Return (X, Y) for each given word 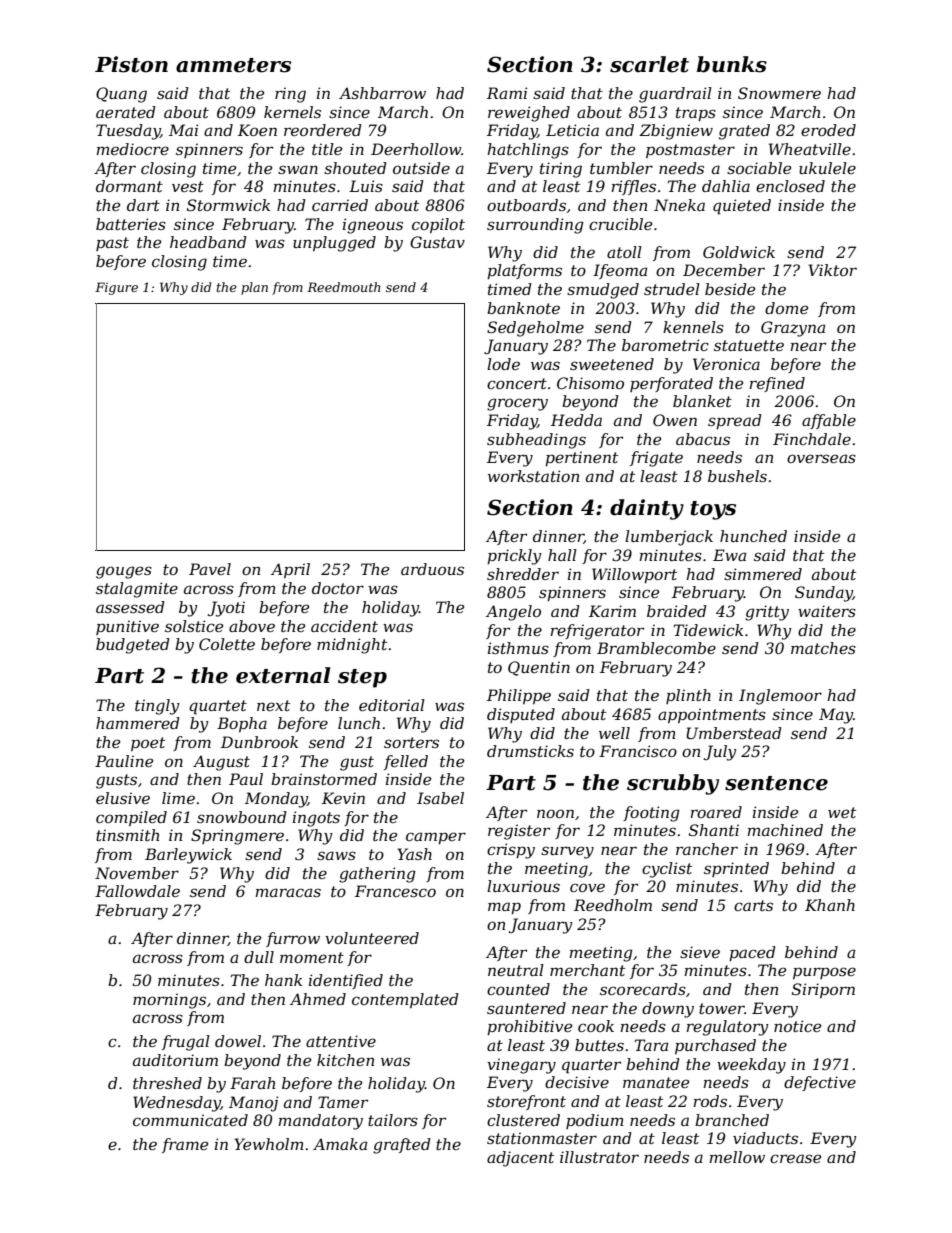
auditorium (175, 1060)
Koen (257, 130)
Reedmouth (344, 287)
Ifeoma (620, 271)
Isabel (440, 798)
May (836, 716)
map (504, 908)
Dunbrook (259, 742)
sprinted (736, 869)
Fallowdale (137, 891)
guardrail (675, 95)
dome (786, 308)
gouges (124, 572)
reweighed (529, 114)
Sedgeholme (535, 329)
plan (254, 288)
